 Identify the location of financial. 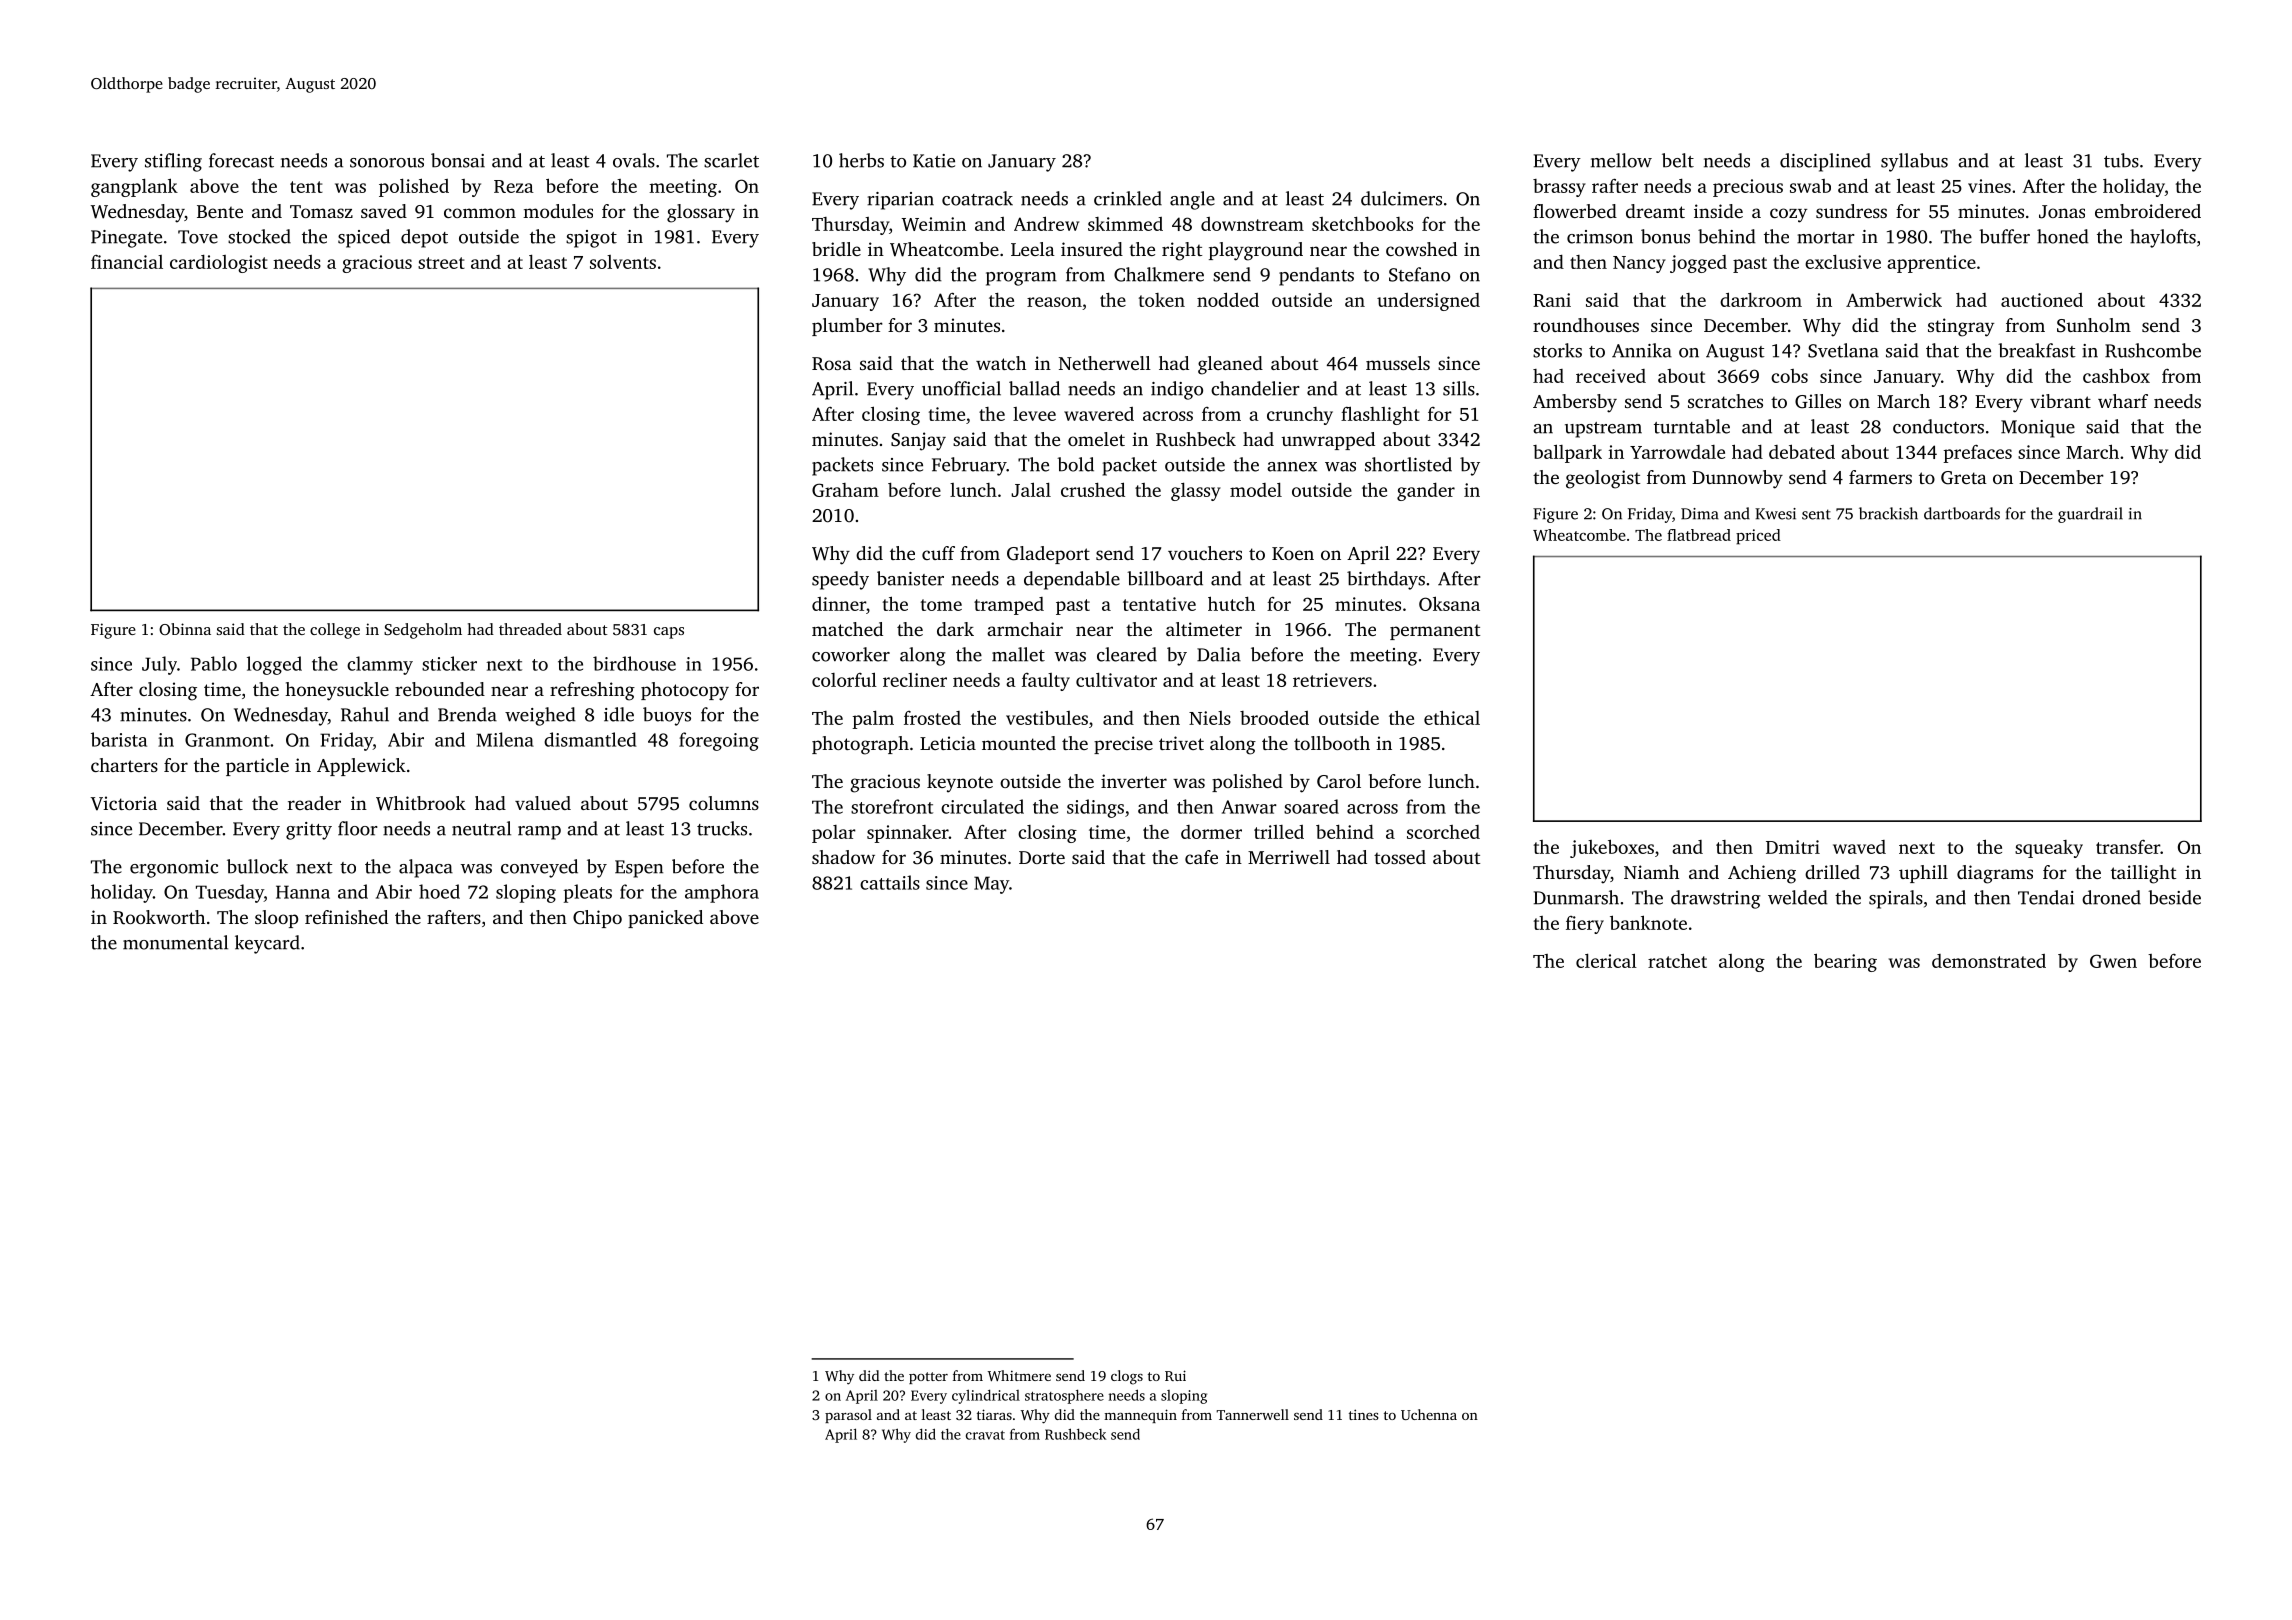
(127, 262).
